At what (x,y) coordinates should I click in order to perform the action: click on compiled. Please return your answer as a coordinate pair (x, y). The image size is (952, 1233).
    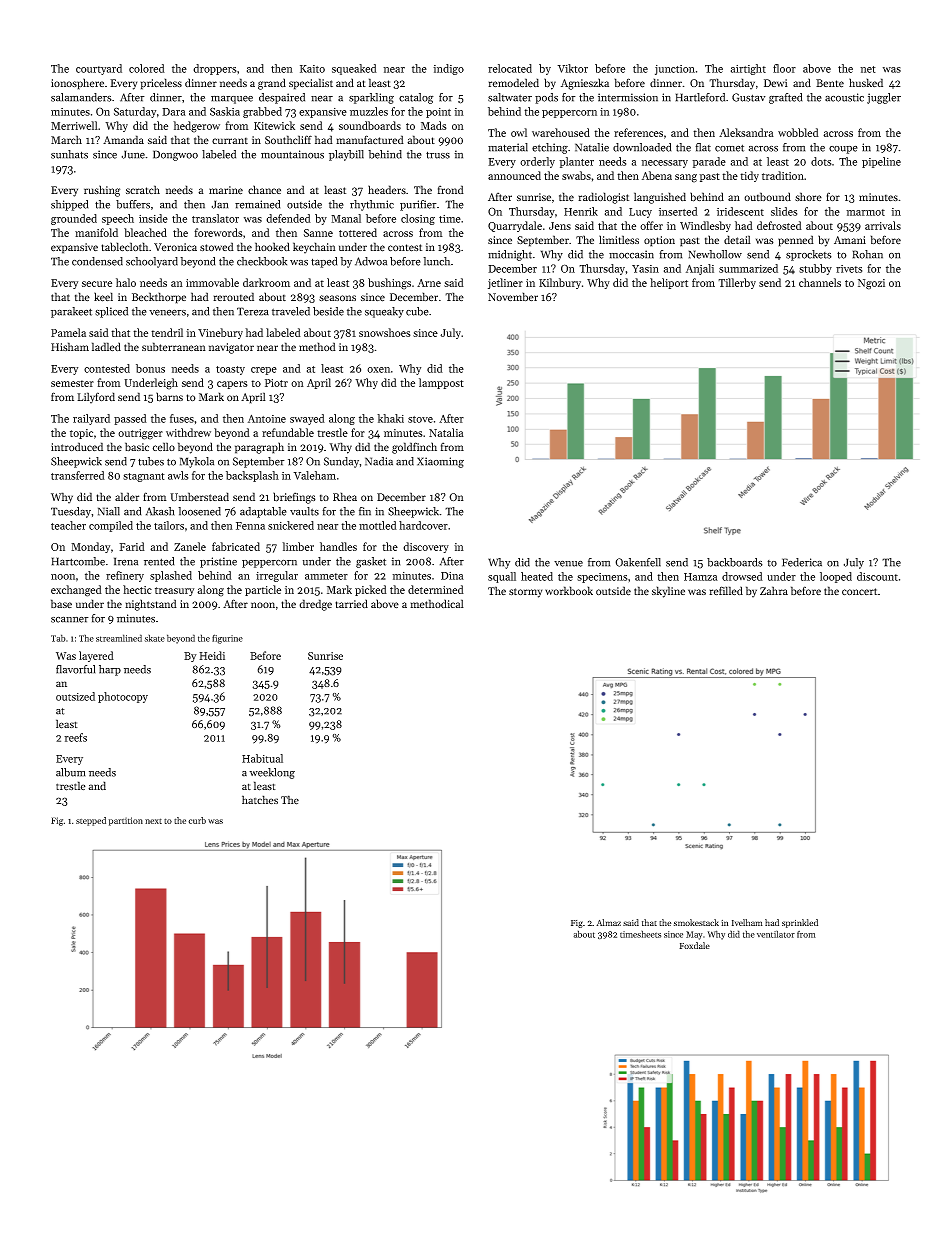
    Looking at the image, I should click on (111, 526).
